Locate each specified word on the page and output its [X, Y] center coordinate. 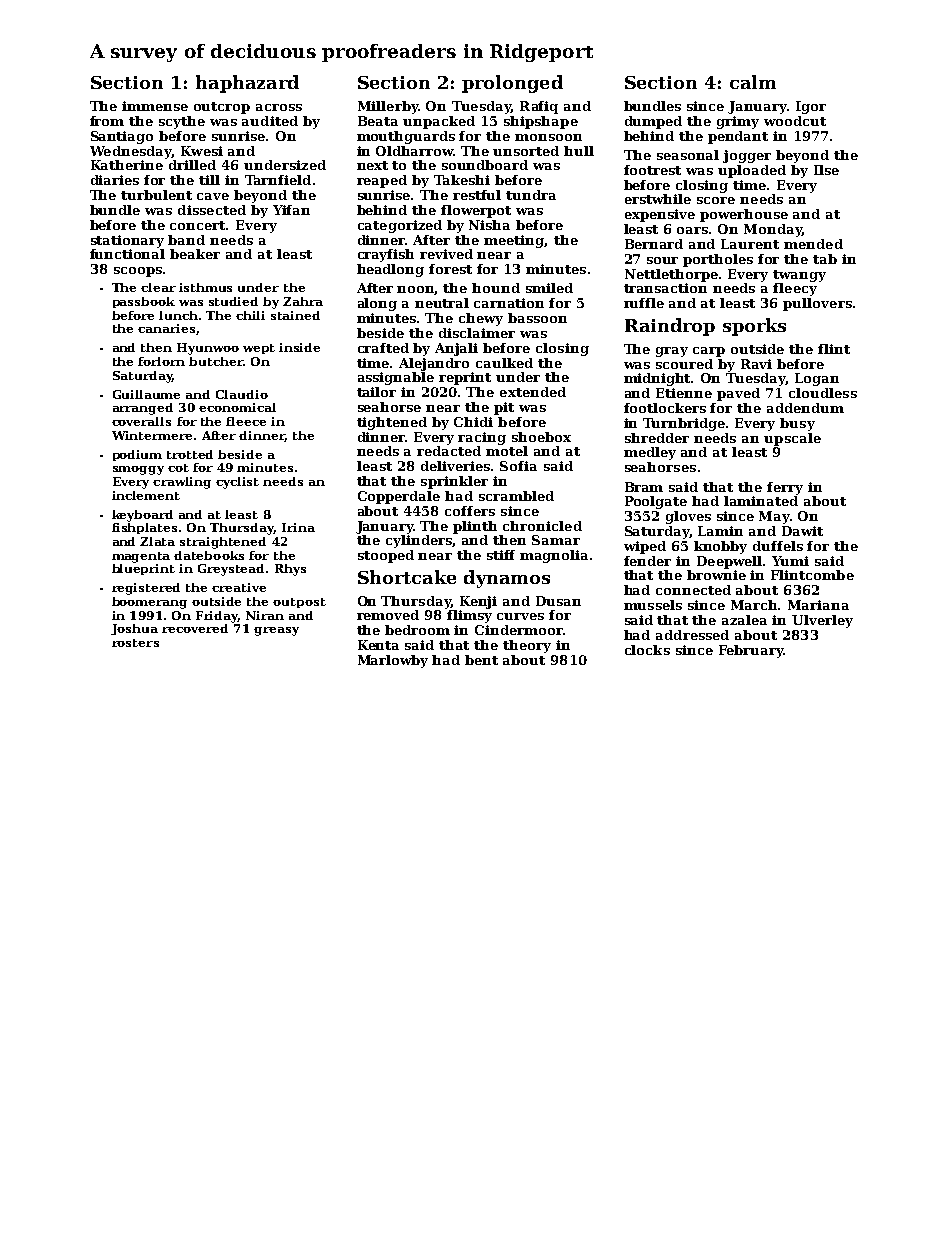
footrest [652, 170]
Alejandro [434, 364]
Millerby [388, 107]
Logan [817, 379]
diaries [115, 180]
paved [738, 394]
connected [693, 590]
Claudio [242, 394]
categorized [400, 226]
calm [753, 82]
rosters [135, 643]
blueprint [143, 569]
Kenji [478, 602]
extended [533, 392]
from [107, 121]
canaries [166, 328]
